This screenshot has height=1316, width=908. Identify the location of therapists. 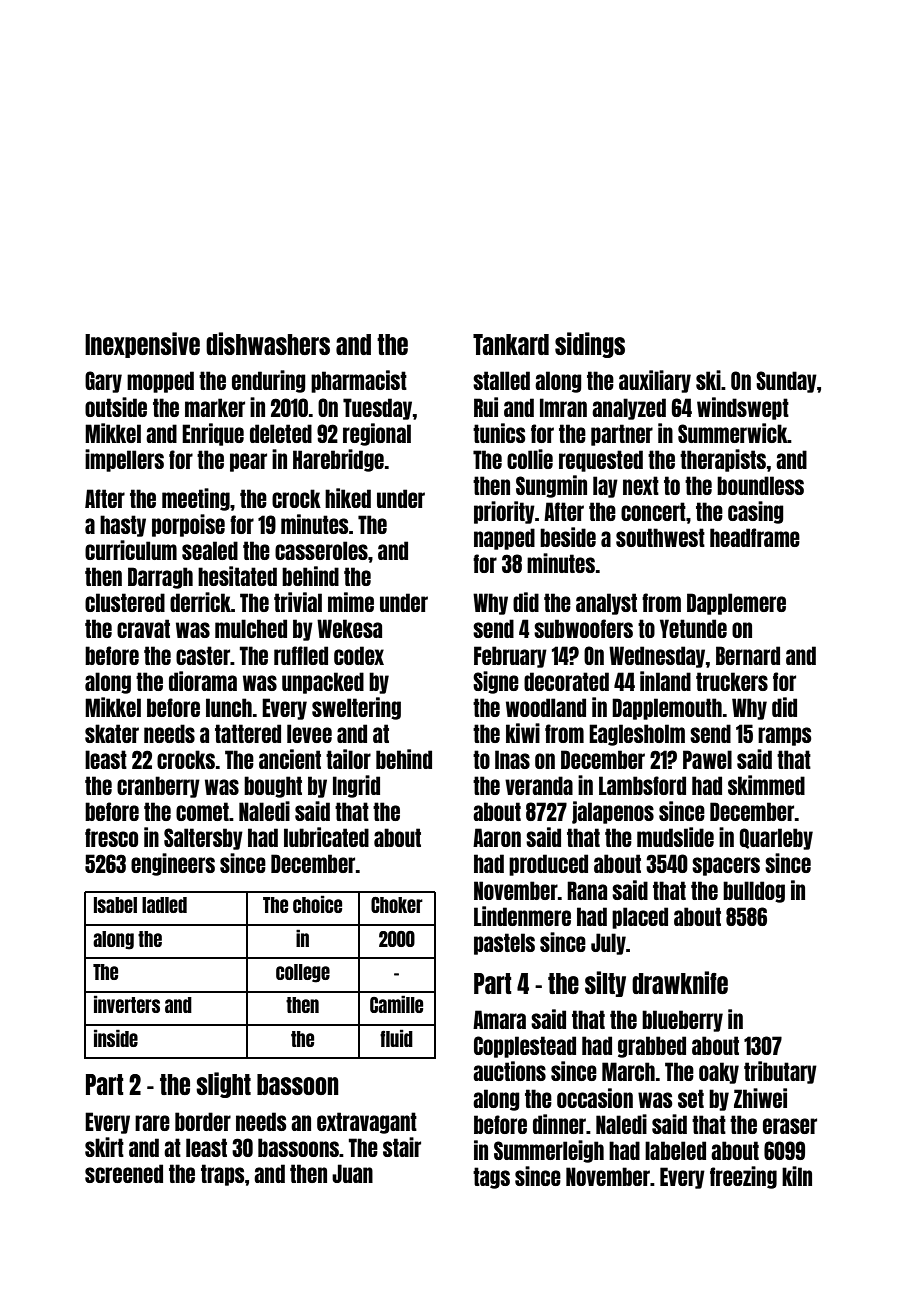
(723, 460).
